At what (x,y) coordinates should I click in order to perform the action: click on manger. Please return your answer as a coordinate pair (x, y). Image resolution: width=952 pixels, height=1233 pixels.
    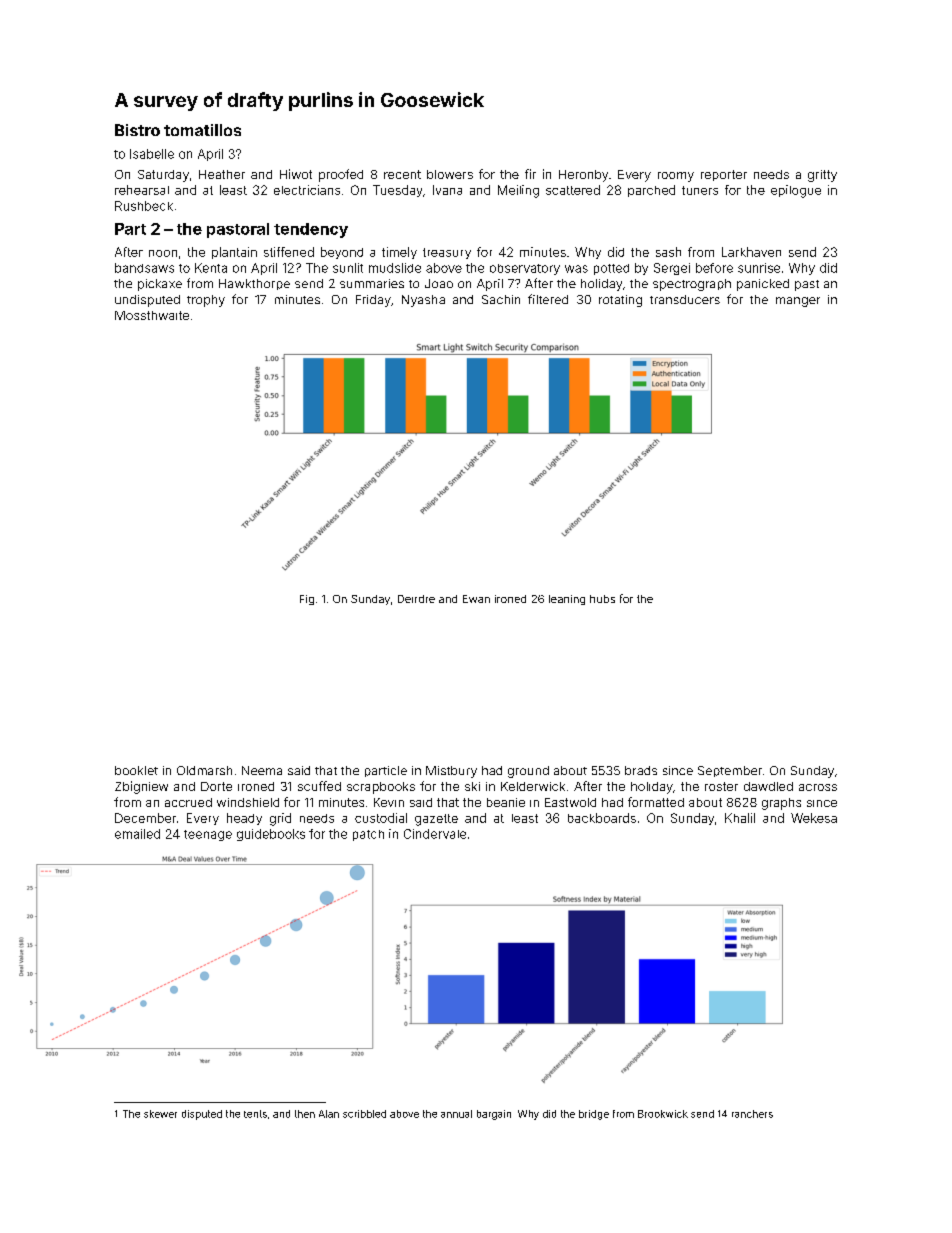
    Looking at the image, I should click on (798, 302).
